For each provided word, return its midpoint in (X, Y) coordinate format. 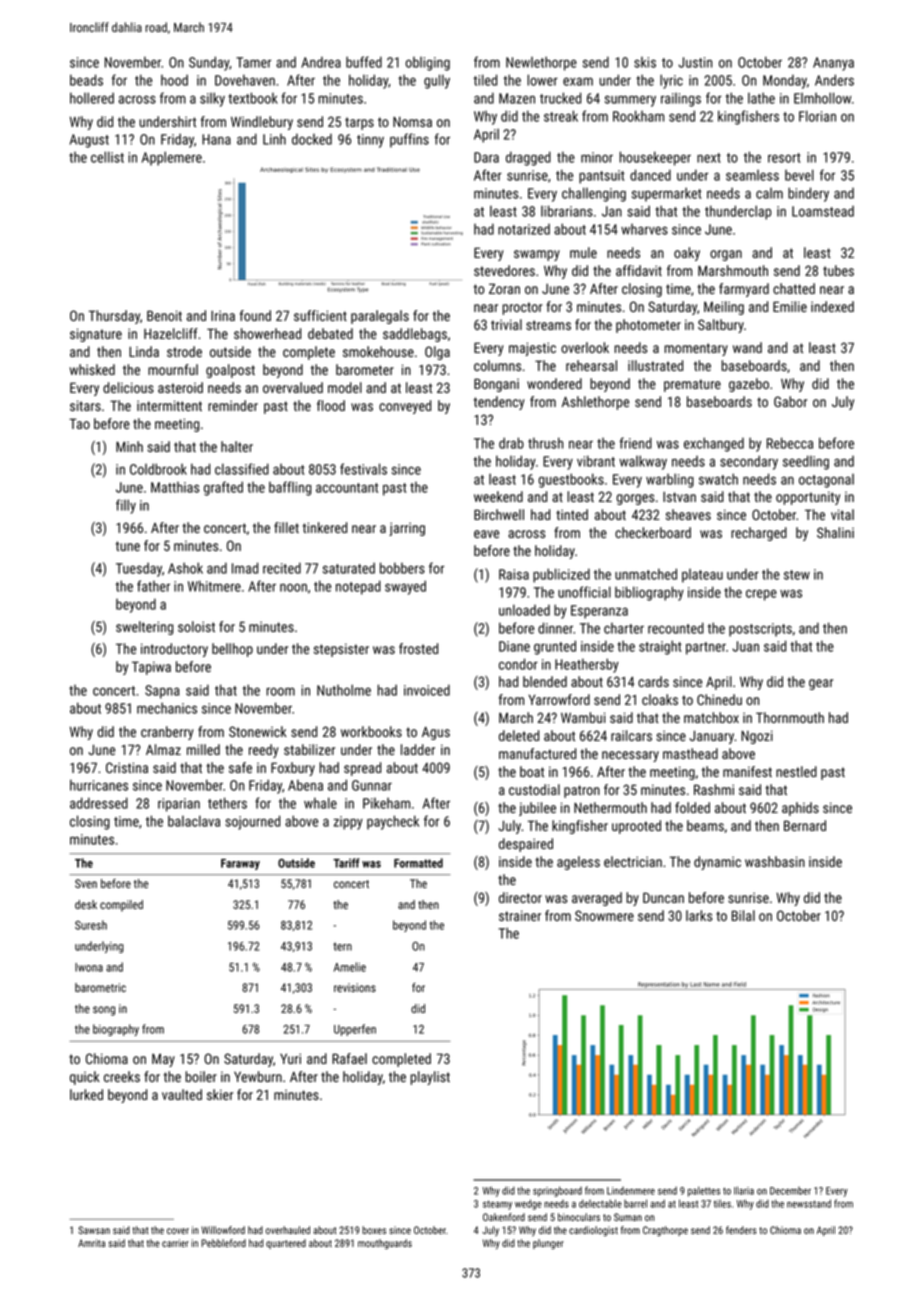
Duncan (663, 897)
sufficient (320, 315)
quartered (286, 1244)
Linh (274, 139)
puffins (409, 140)
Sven (86, 883)
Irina (223, 315)
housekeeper (655, 158)
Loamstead (823, 211)
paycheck (393, 822)
